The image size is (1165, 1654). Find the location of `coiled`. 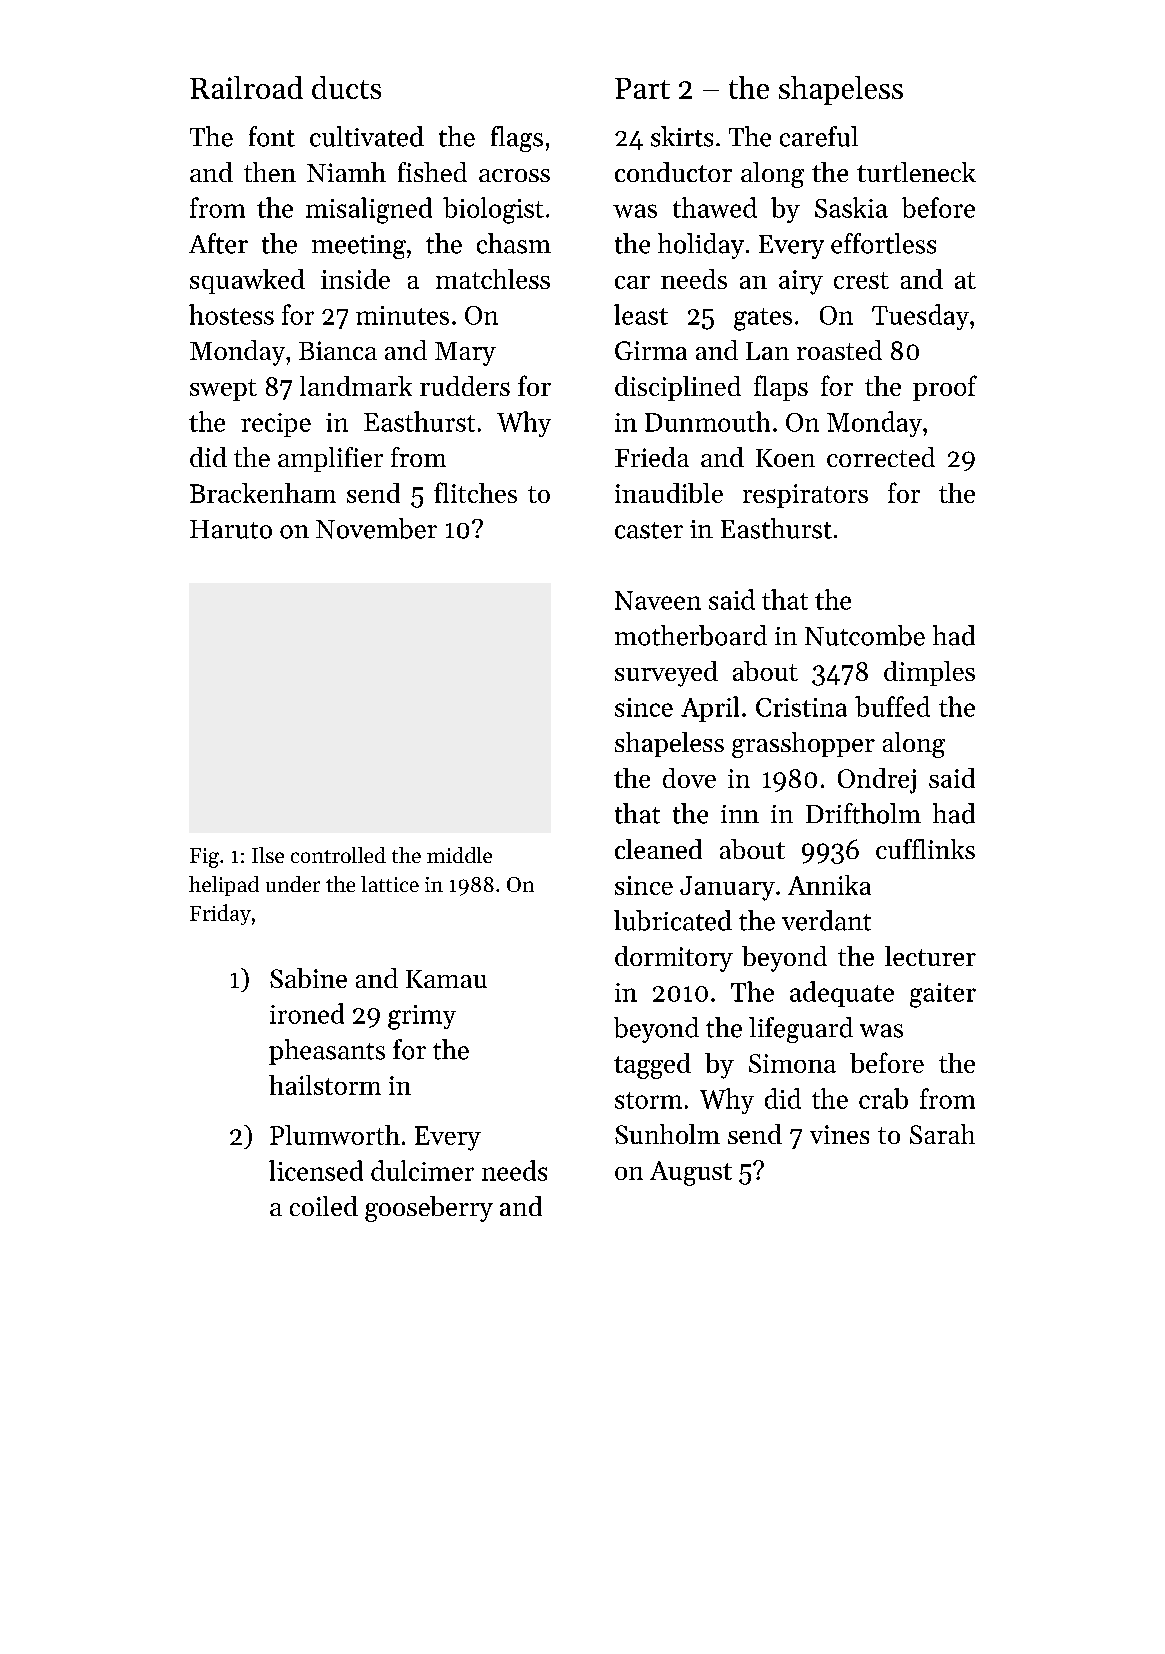

coiled is located at coordinates (324, 1206).
